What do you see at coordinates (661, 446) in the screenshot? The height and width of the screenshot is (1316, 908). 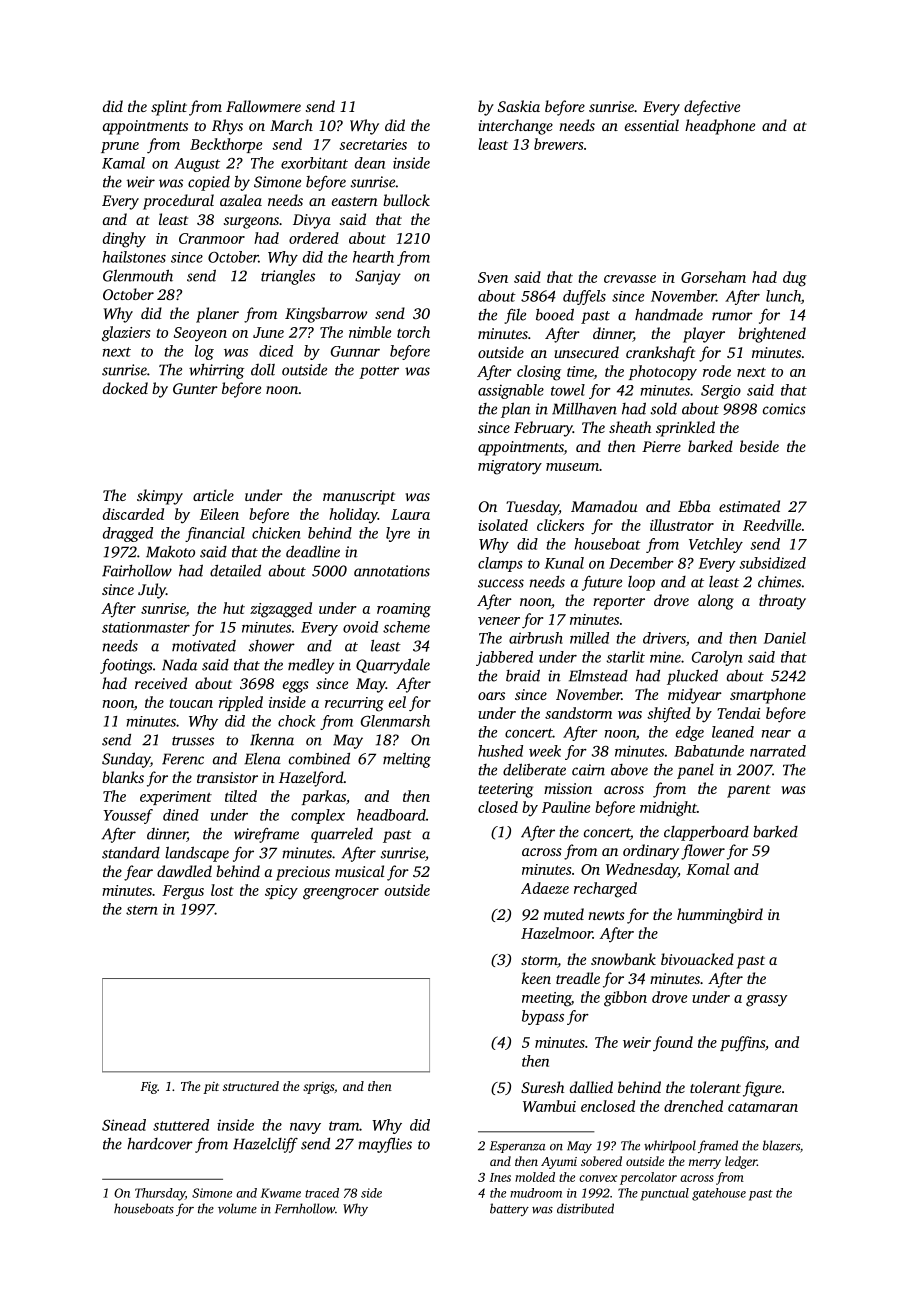 I see `Pierre` at bounding box center [661, 446].
